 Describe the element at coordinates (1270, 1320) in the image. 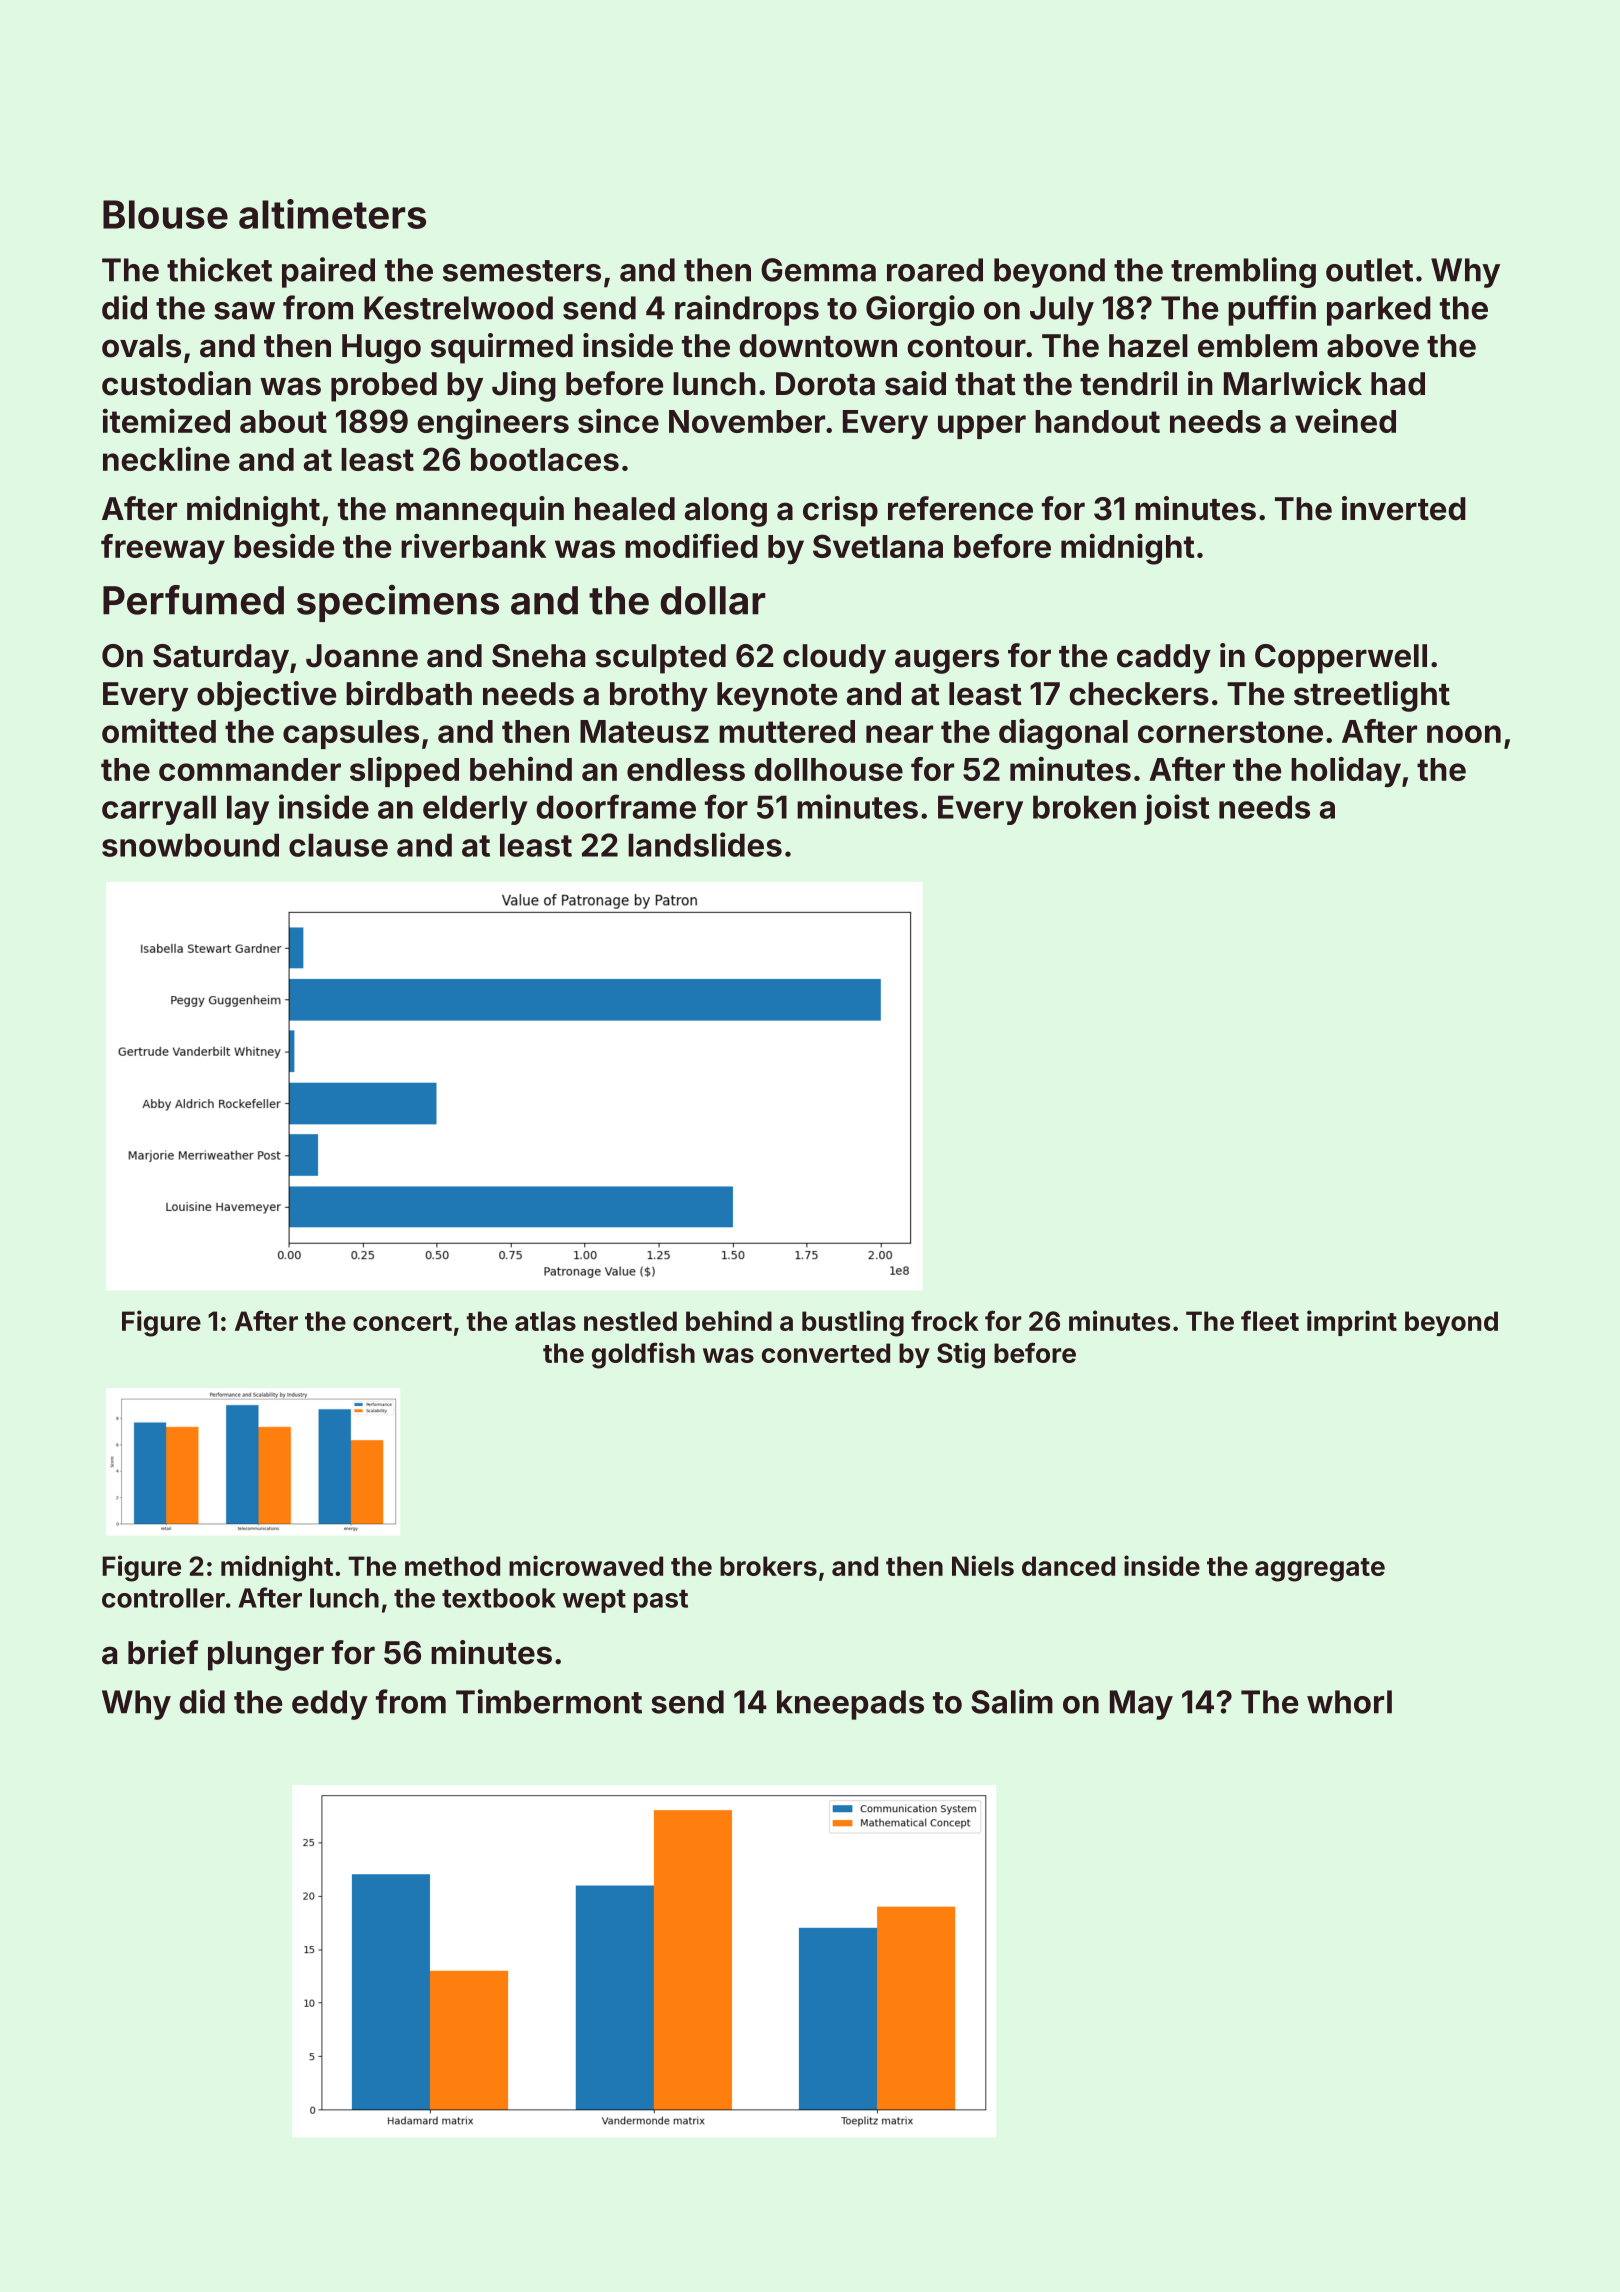

I see `fleet` at that location.
